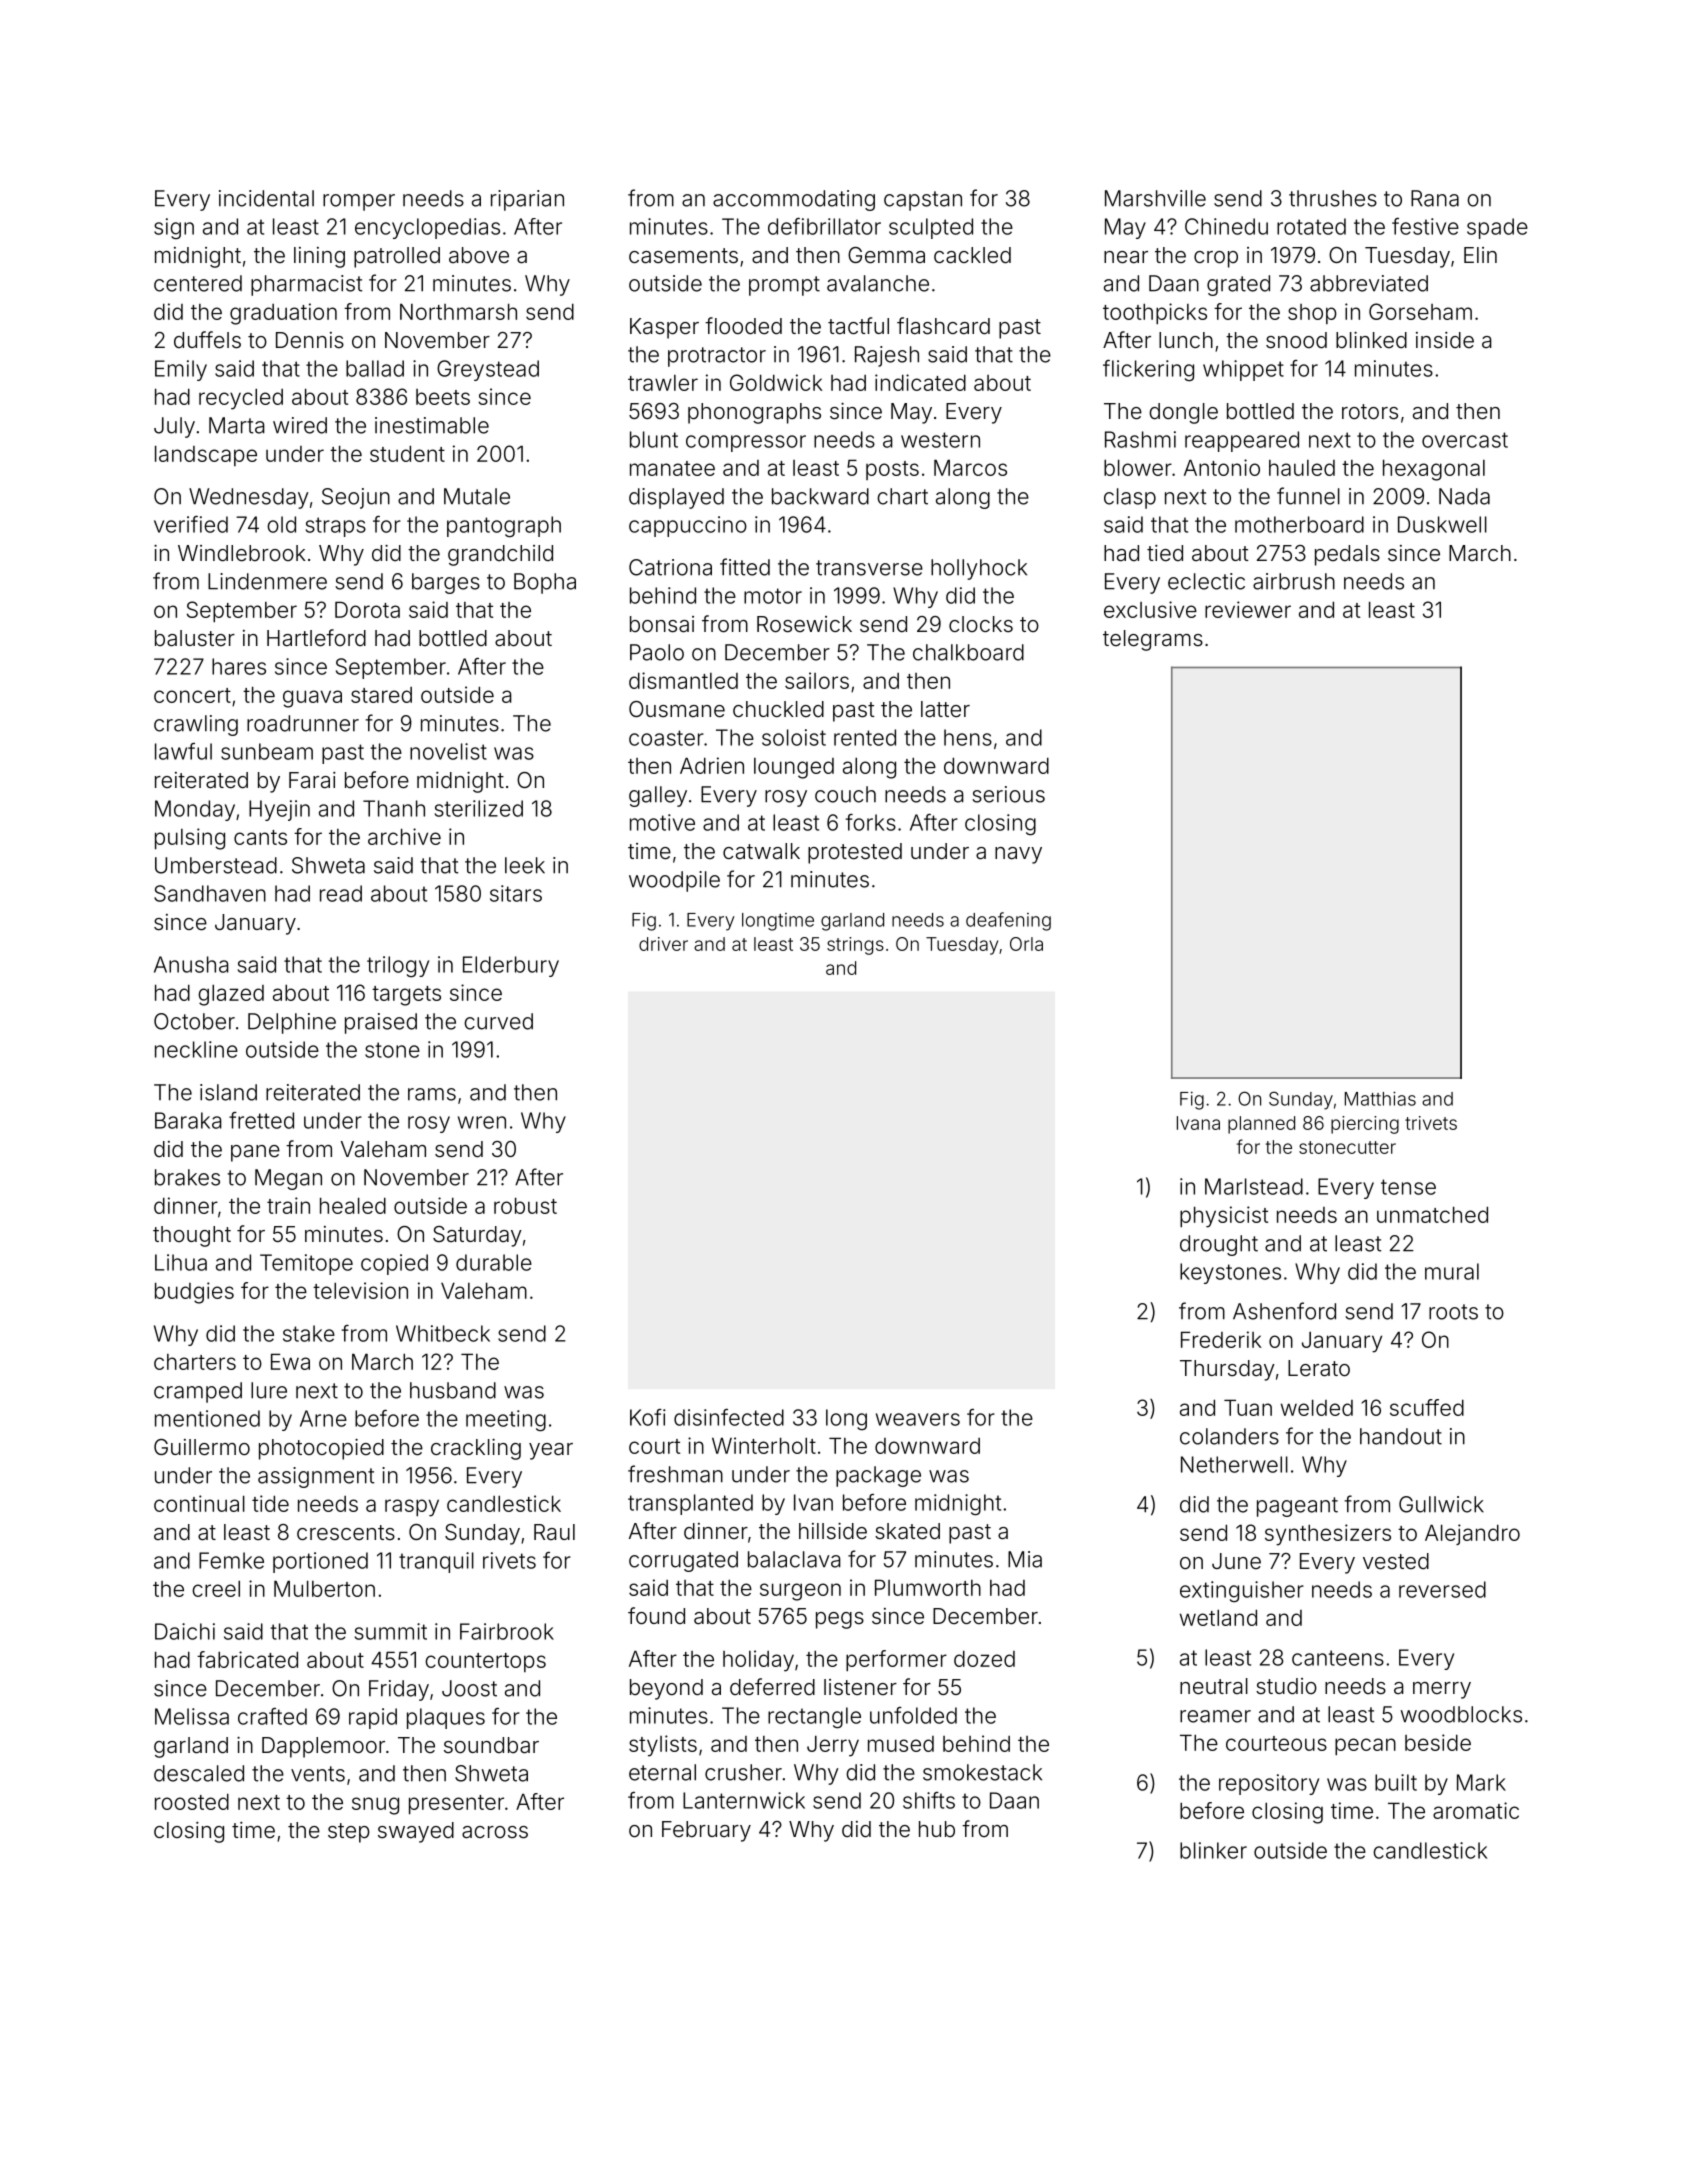 This document has height=2178, width=1683. I want to click on reviewer, so click(1248, 609).
